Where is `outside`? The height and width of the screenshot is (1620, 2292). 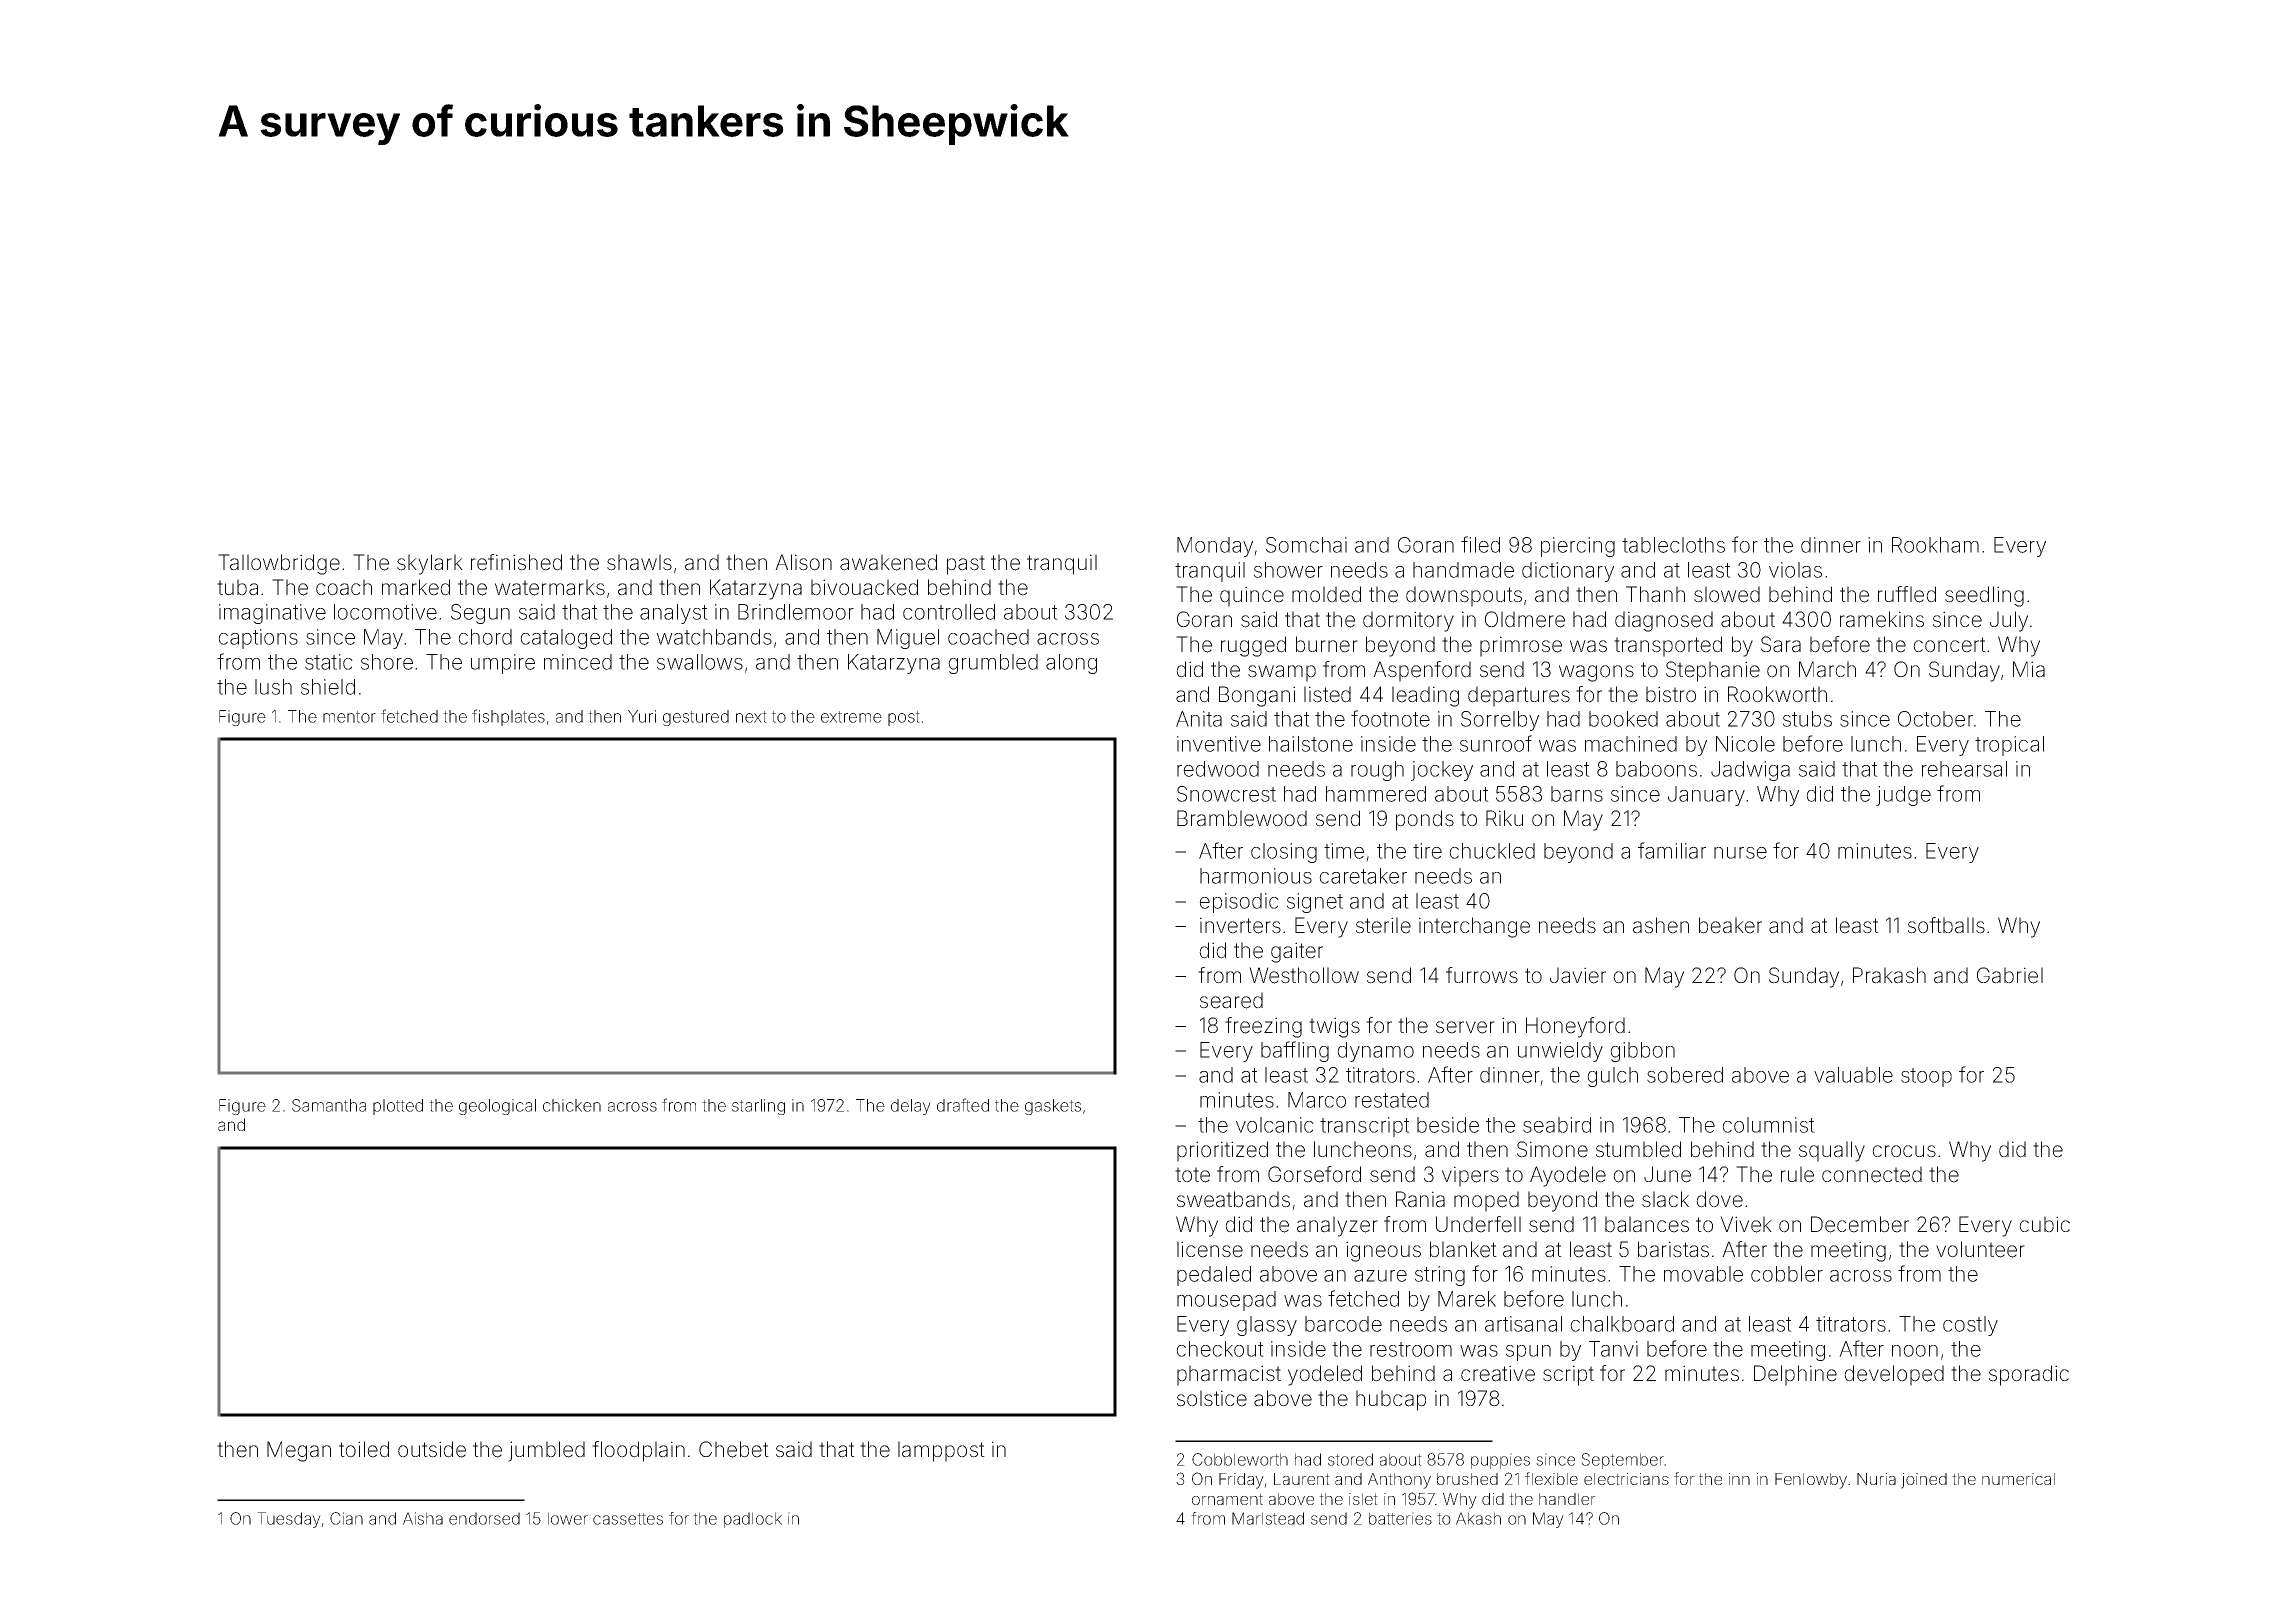 outside is located at coordinates (432, 1449).
